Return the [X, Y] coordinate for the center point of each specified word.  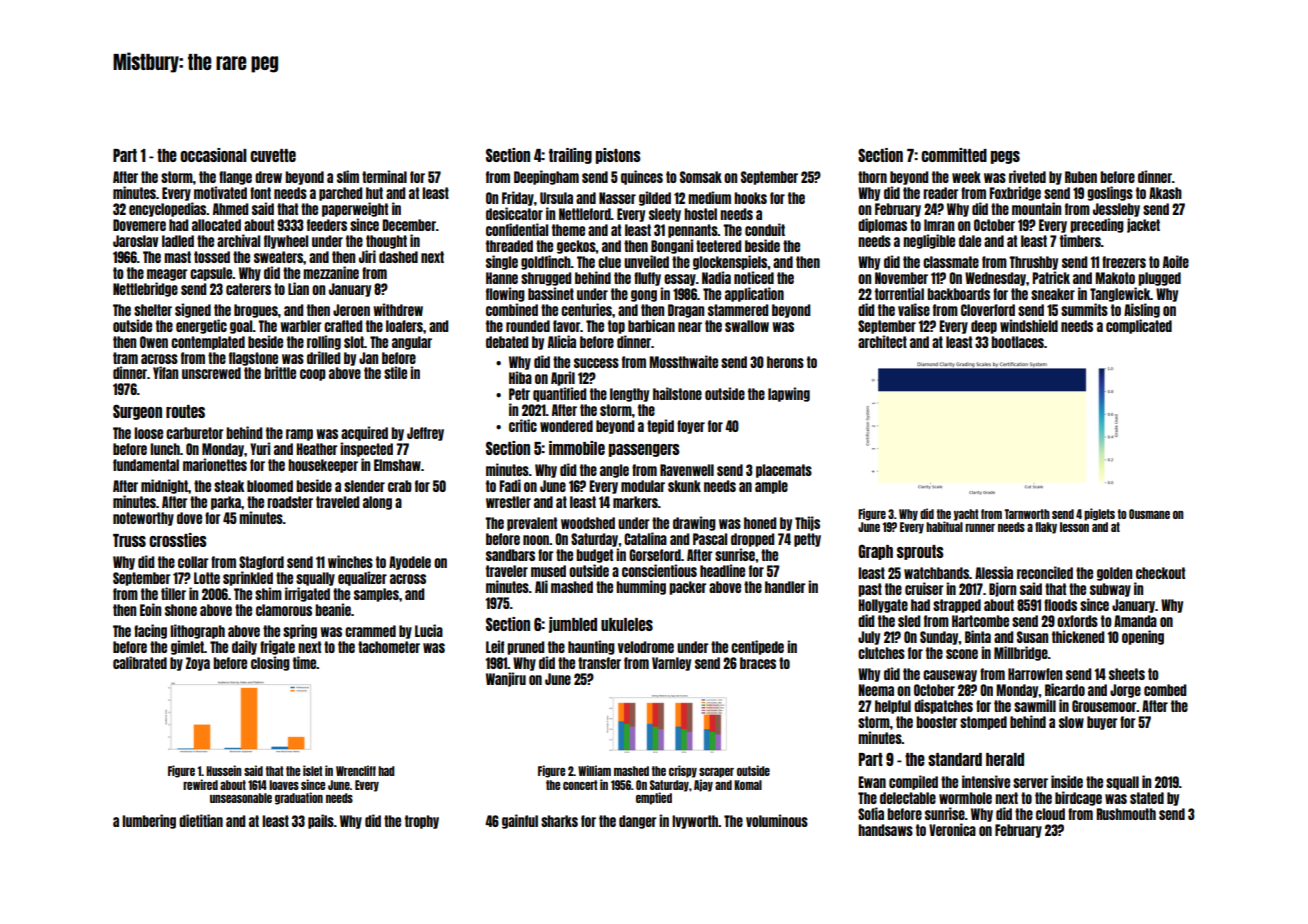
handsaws [885, 830]
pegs [1005, 157]
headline [722, 570]
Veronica [952, 829]
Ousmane [1149, 514]
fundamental [146, 465]
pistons [618, 156]
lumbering [149, 821]
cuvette [273, 155]
